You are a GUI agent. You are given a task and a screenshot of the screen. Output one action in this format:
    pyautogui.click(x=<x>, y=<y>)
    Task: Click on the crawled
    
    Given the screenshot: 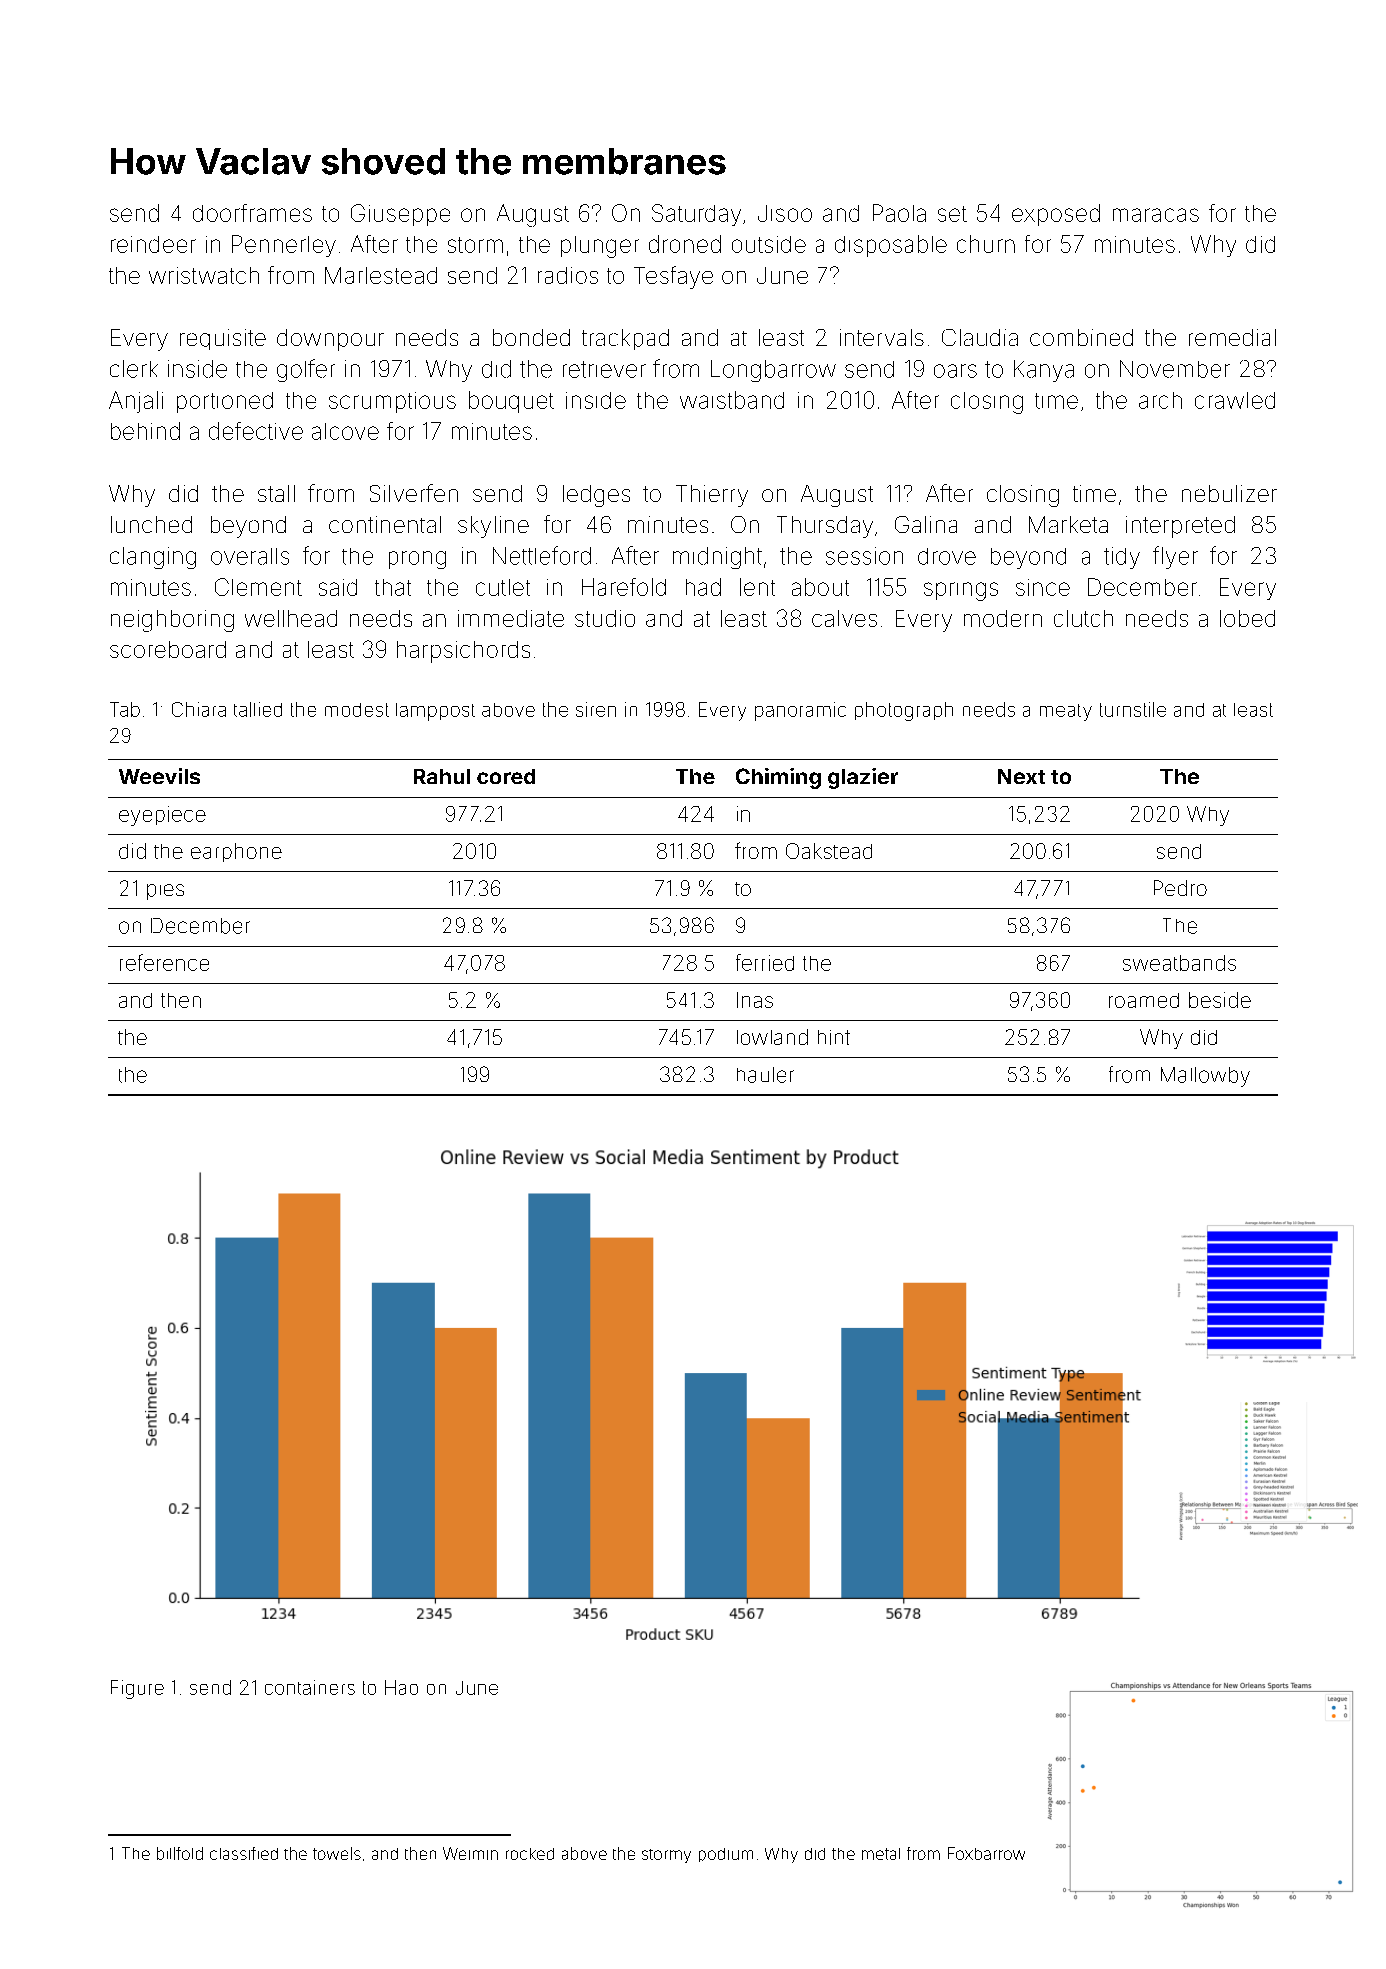 What is the action you would take?
    pyautogui.click(x=1235, y=400)
